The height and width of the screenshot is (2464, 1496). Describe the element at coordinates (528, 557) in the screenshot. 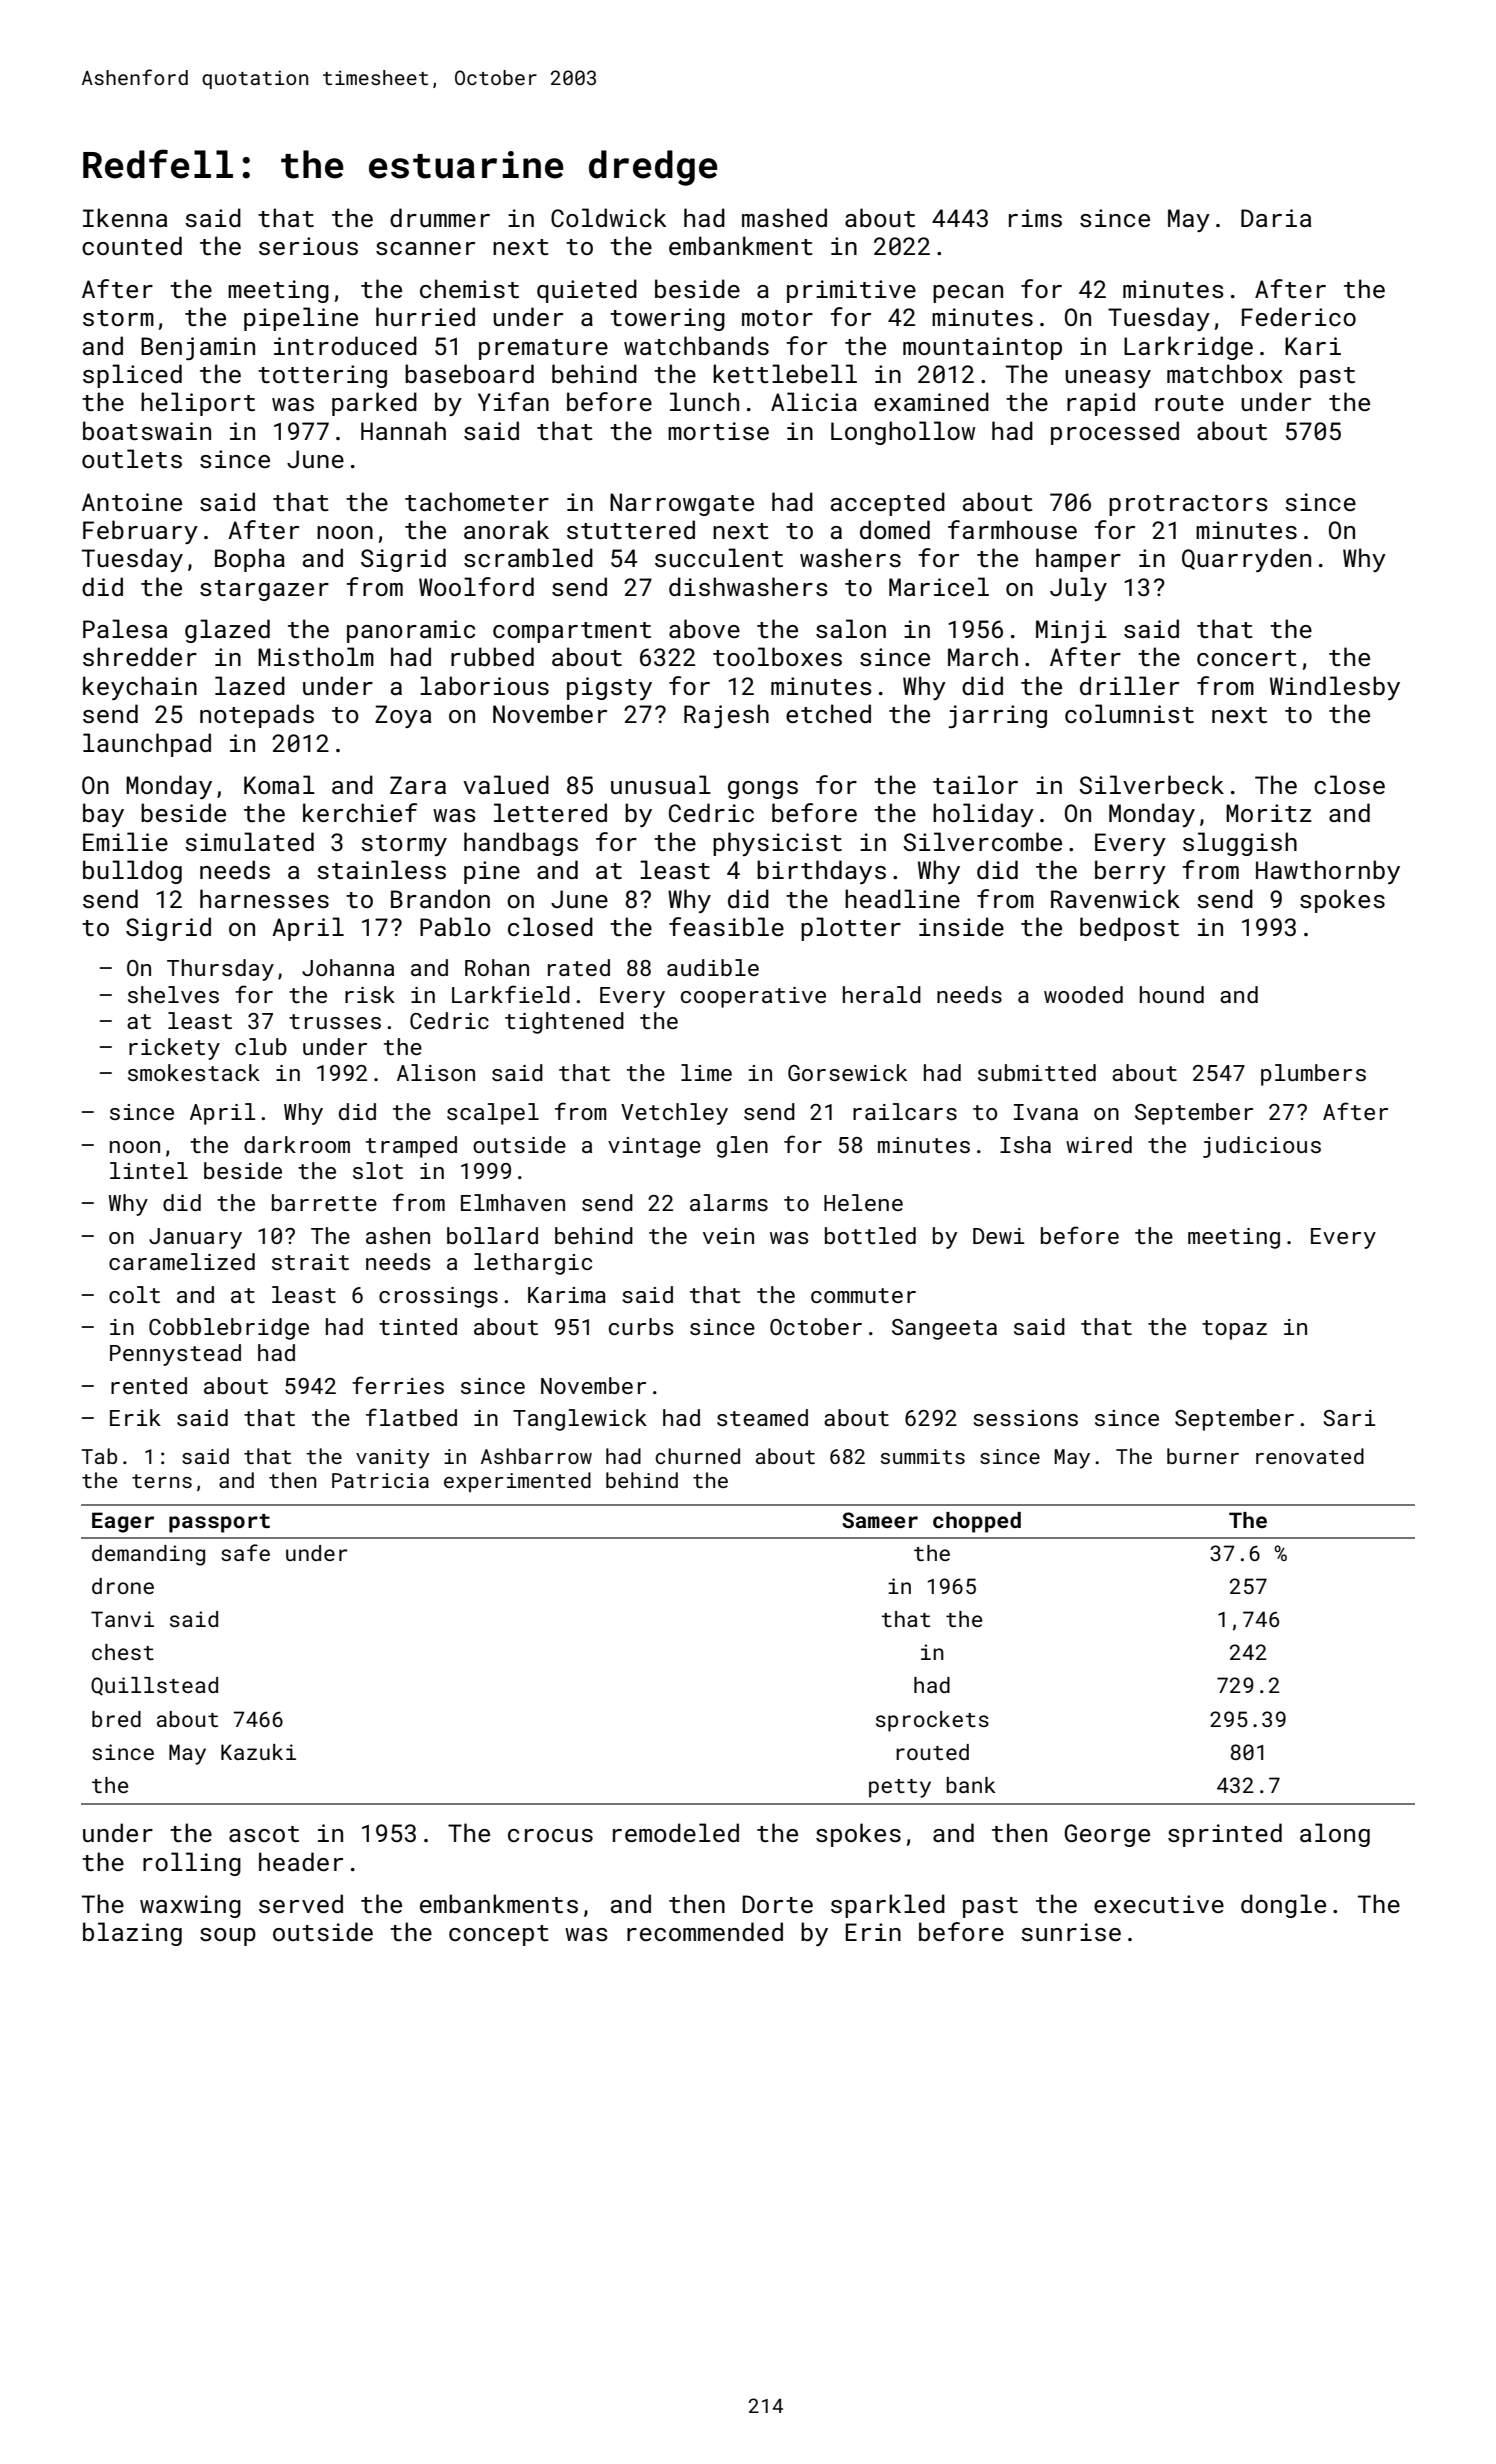

I see `scrambled` at that location.
